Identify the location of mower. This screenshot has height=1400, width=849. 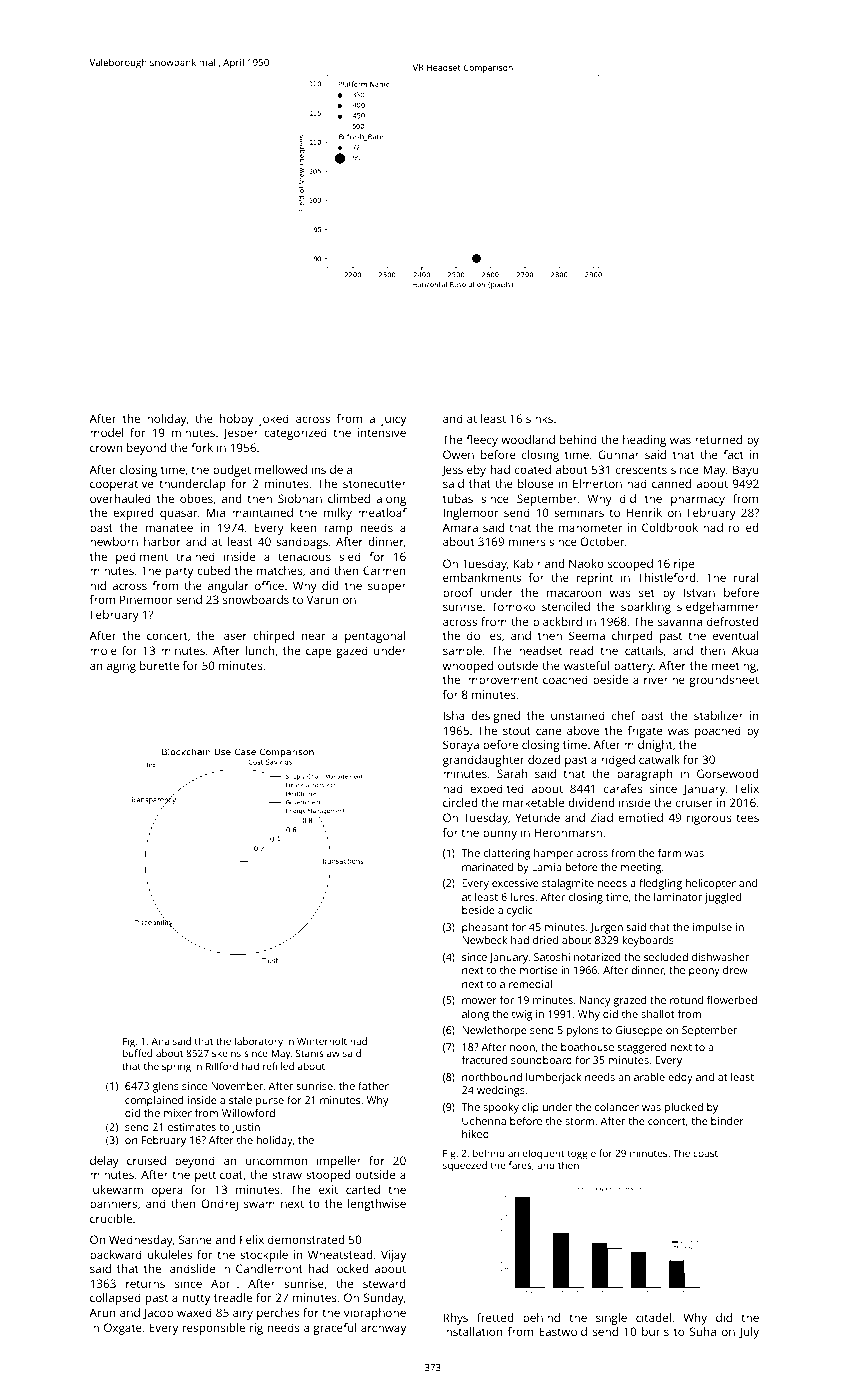
(479, 1001).
